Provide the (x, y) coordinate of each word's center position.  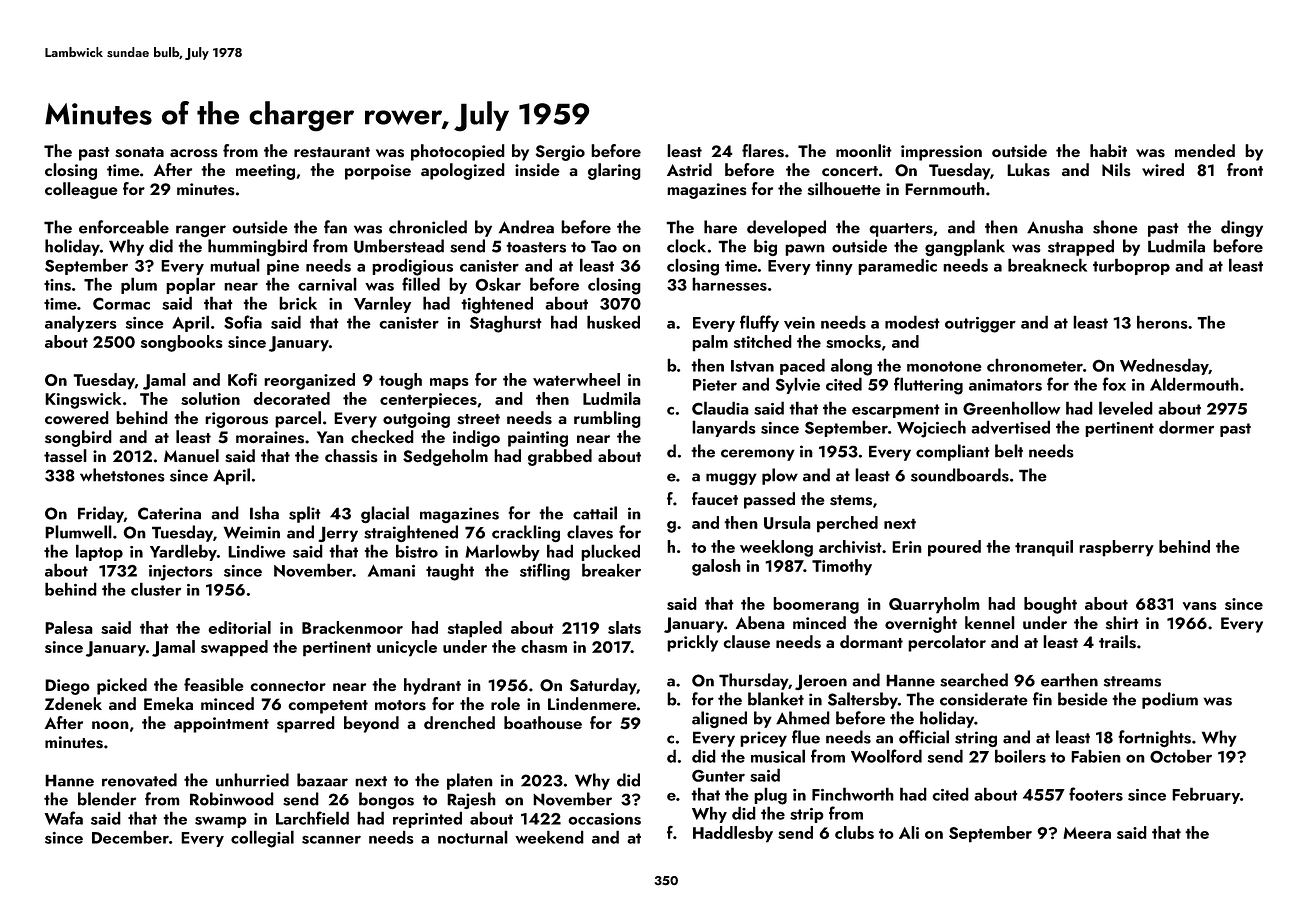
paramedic (897, 266)
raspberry (1116, 548)
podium (1170, 700)
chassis (351, 456)
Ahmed (803, 718)
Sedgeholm (445, 457)
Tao (604, 246)
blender (107, 799)
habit (1108, 150)
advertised (1010, 427)
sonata (139, 152)
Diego (67, 687)
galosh (716, 567)
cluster (156, 589)
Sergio (560, 153)
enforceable (124, 227)
